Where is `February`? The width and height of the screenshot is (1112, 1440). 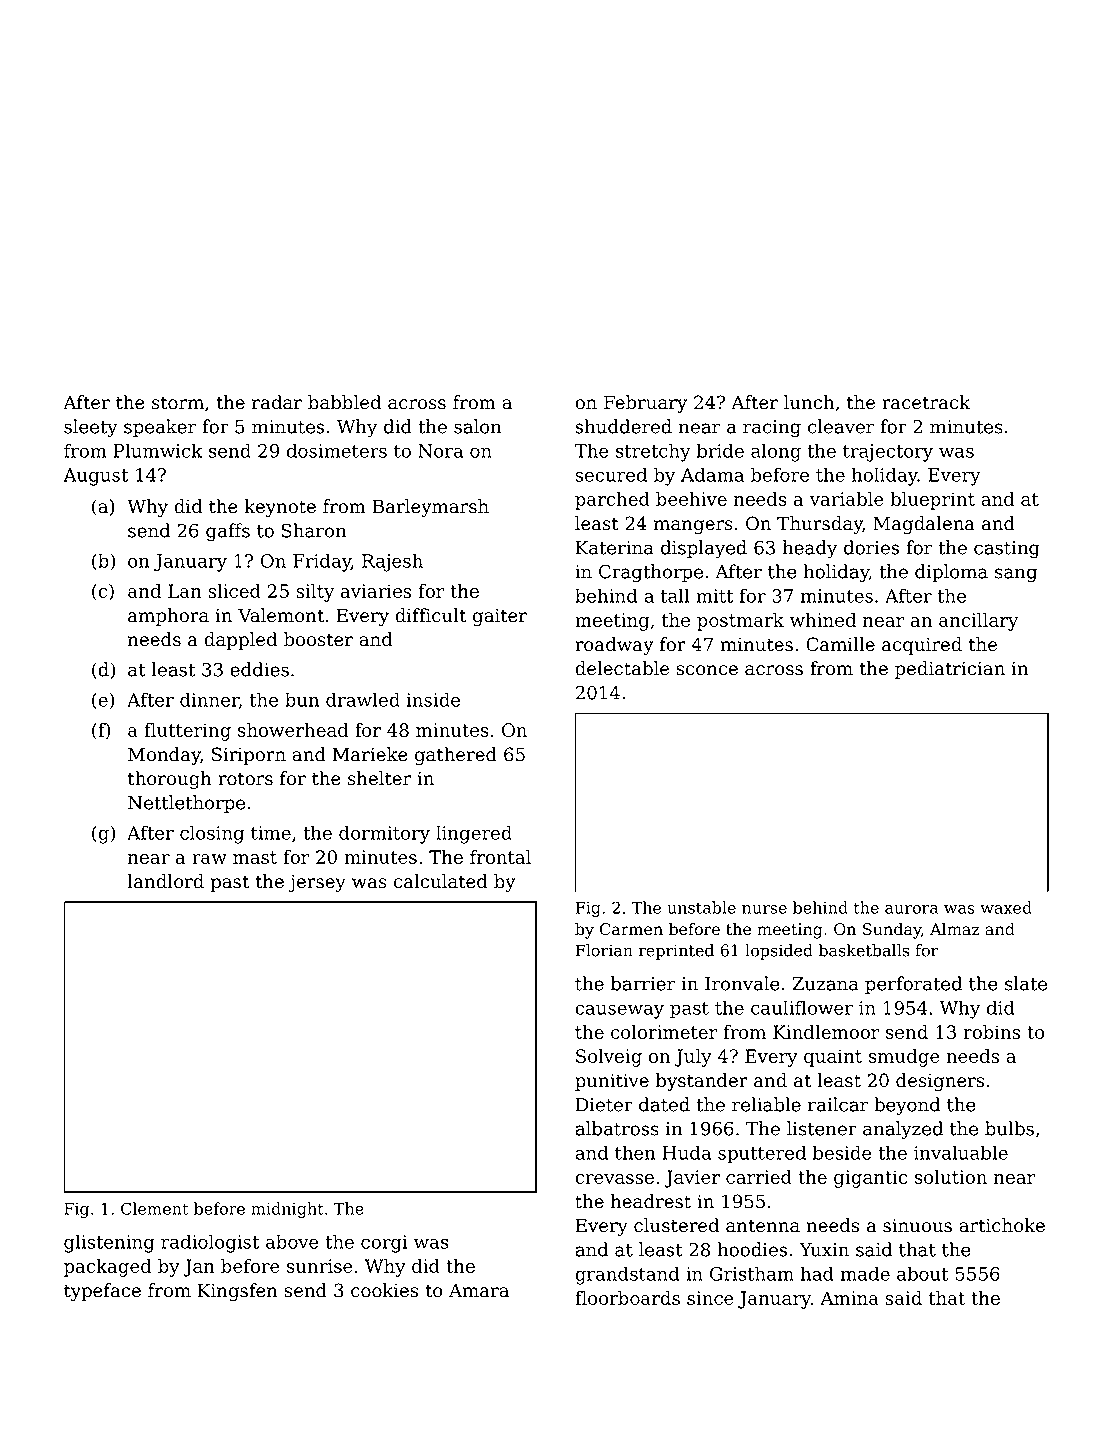
February is located at coordinates (645, 404).
